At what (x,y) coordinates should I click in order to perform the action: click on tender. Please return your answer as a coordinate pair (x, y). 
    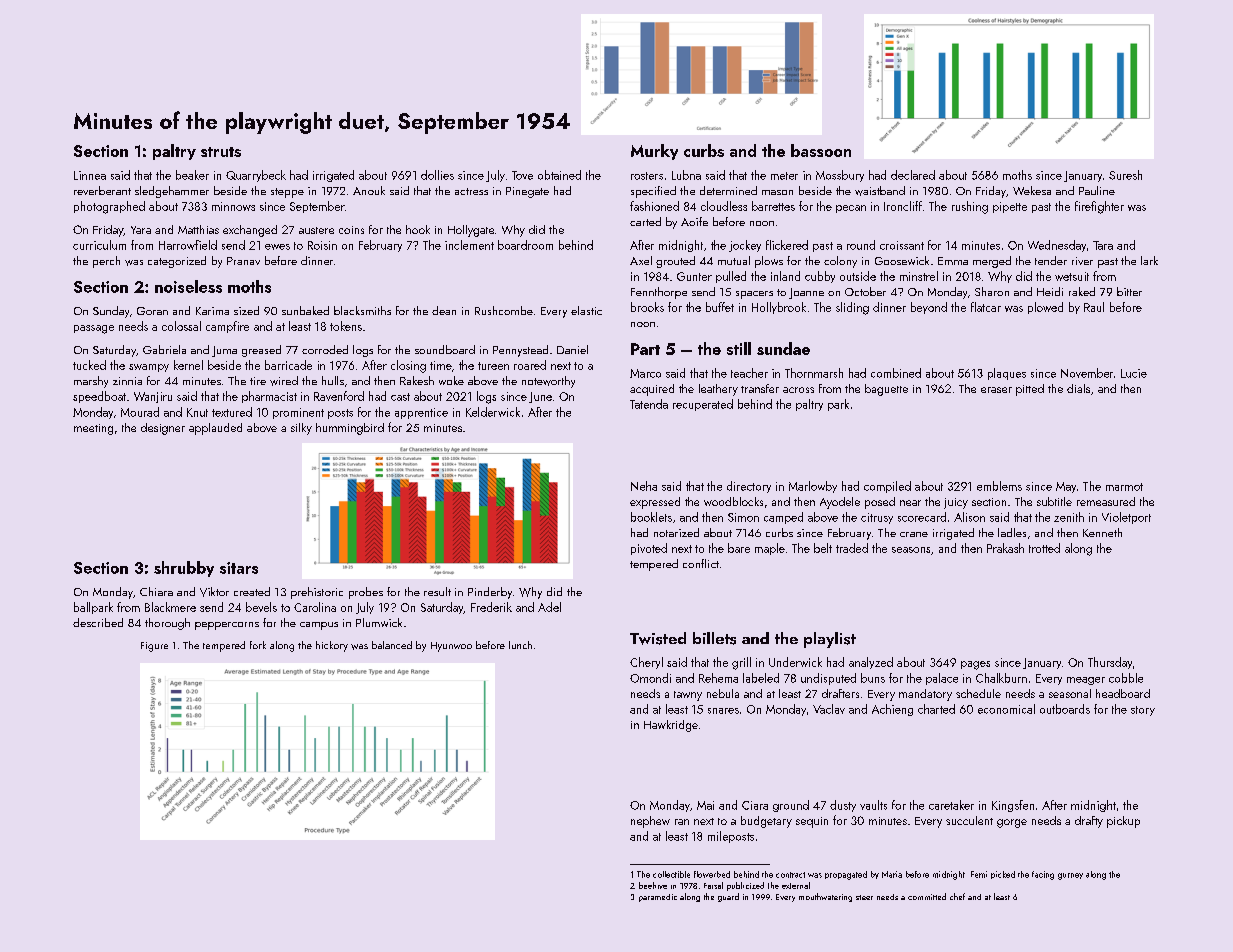
    Looking at the image, I should click on (1051, 260).
